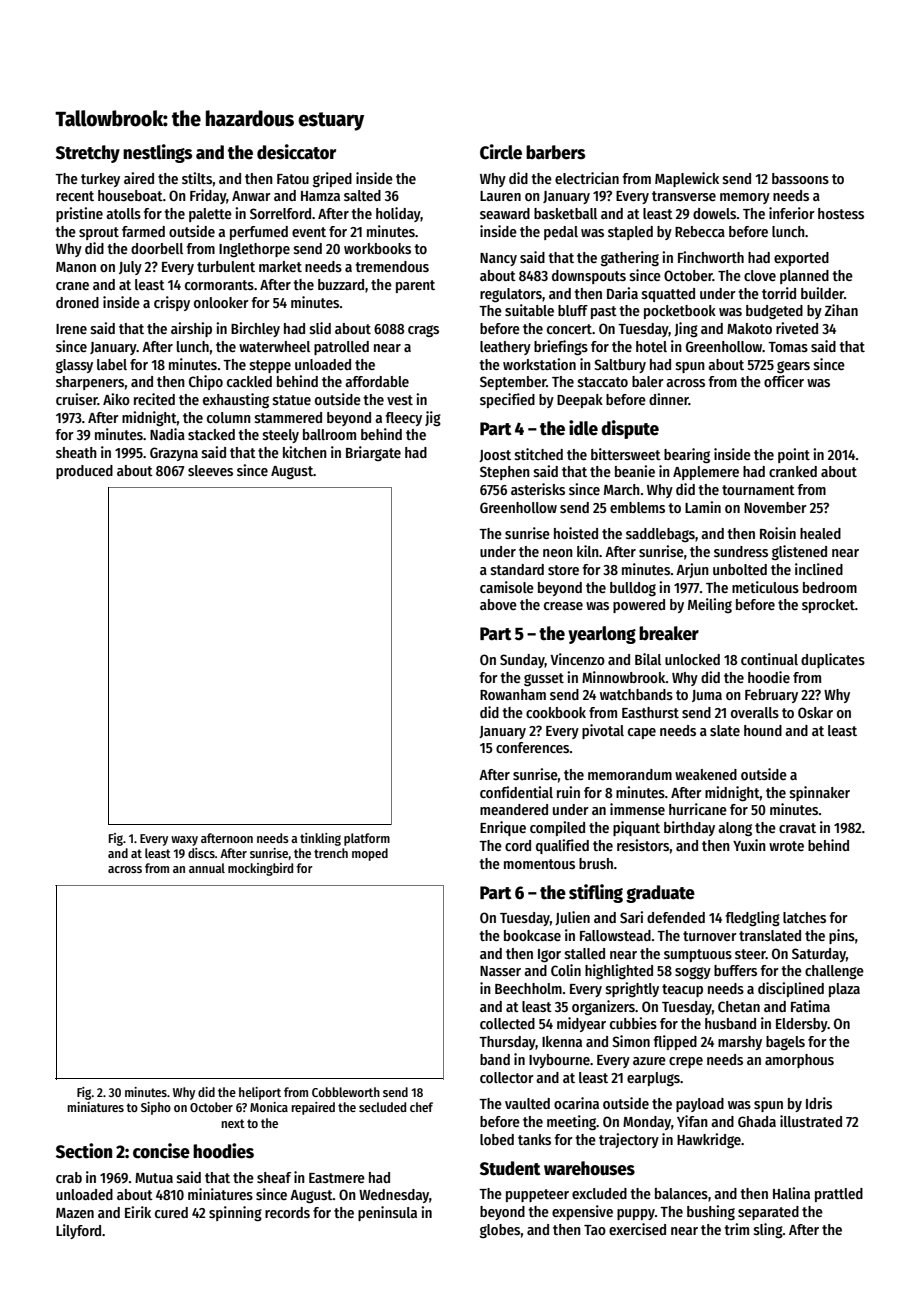  I want to click on Maplewick, so click(687, 179).
